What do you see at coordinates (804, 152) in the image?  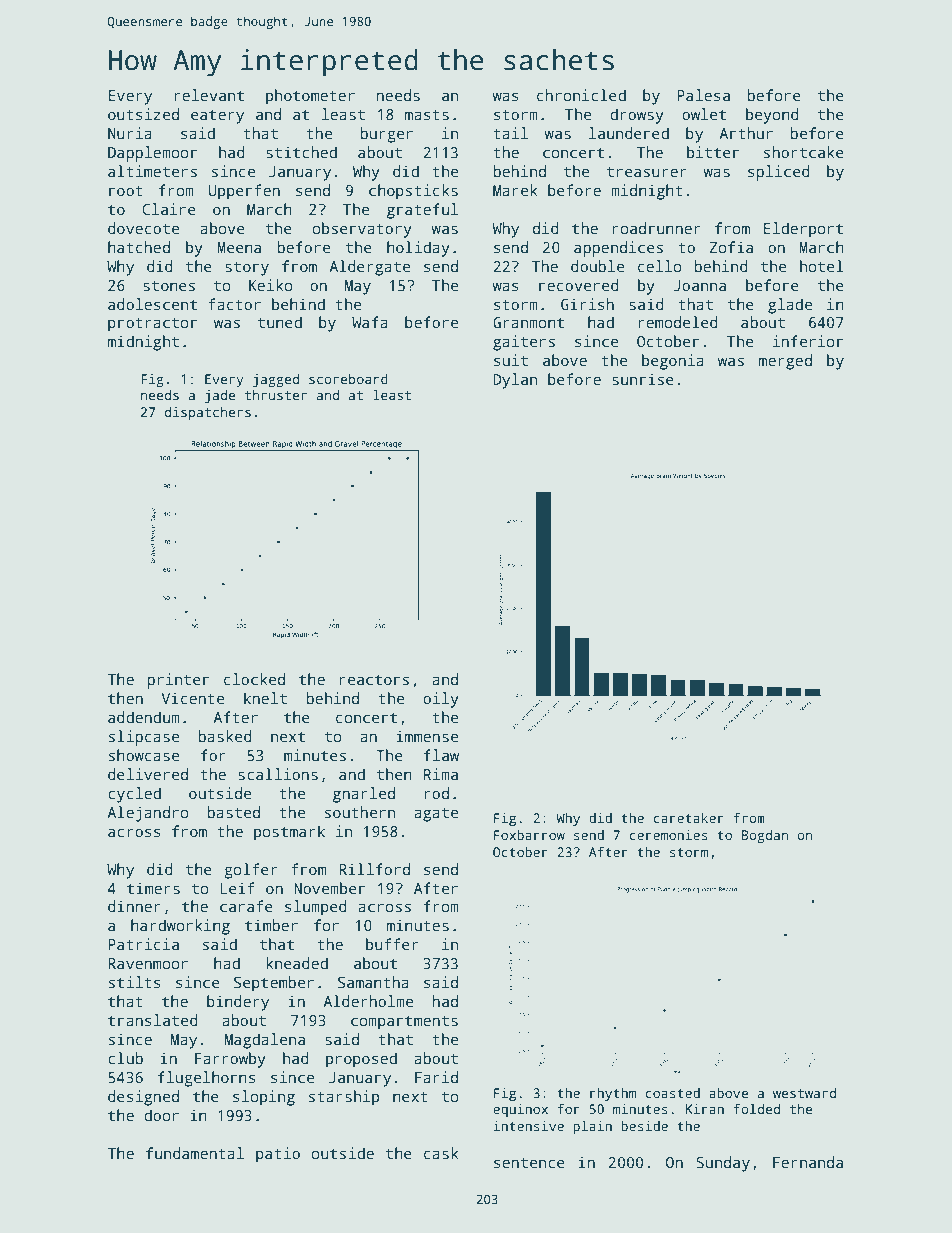 I see `shortcake` at bounding box center [804, 152].
